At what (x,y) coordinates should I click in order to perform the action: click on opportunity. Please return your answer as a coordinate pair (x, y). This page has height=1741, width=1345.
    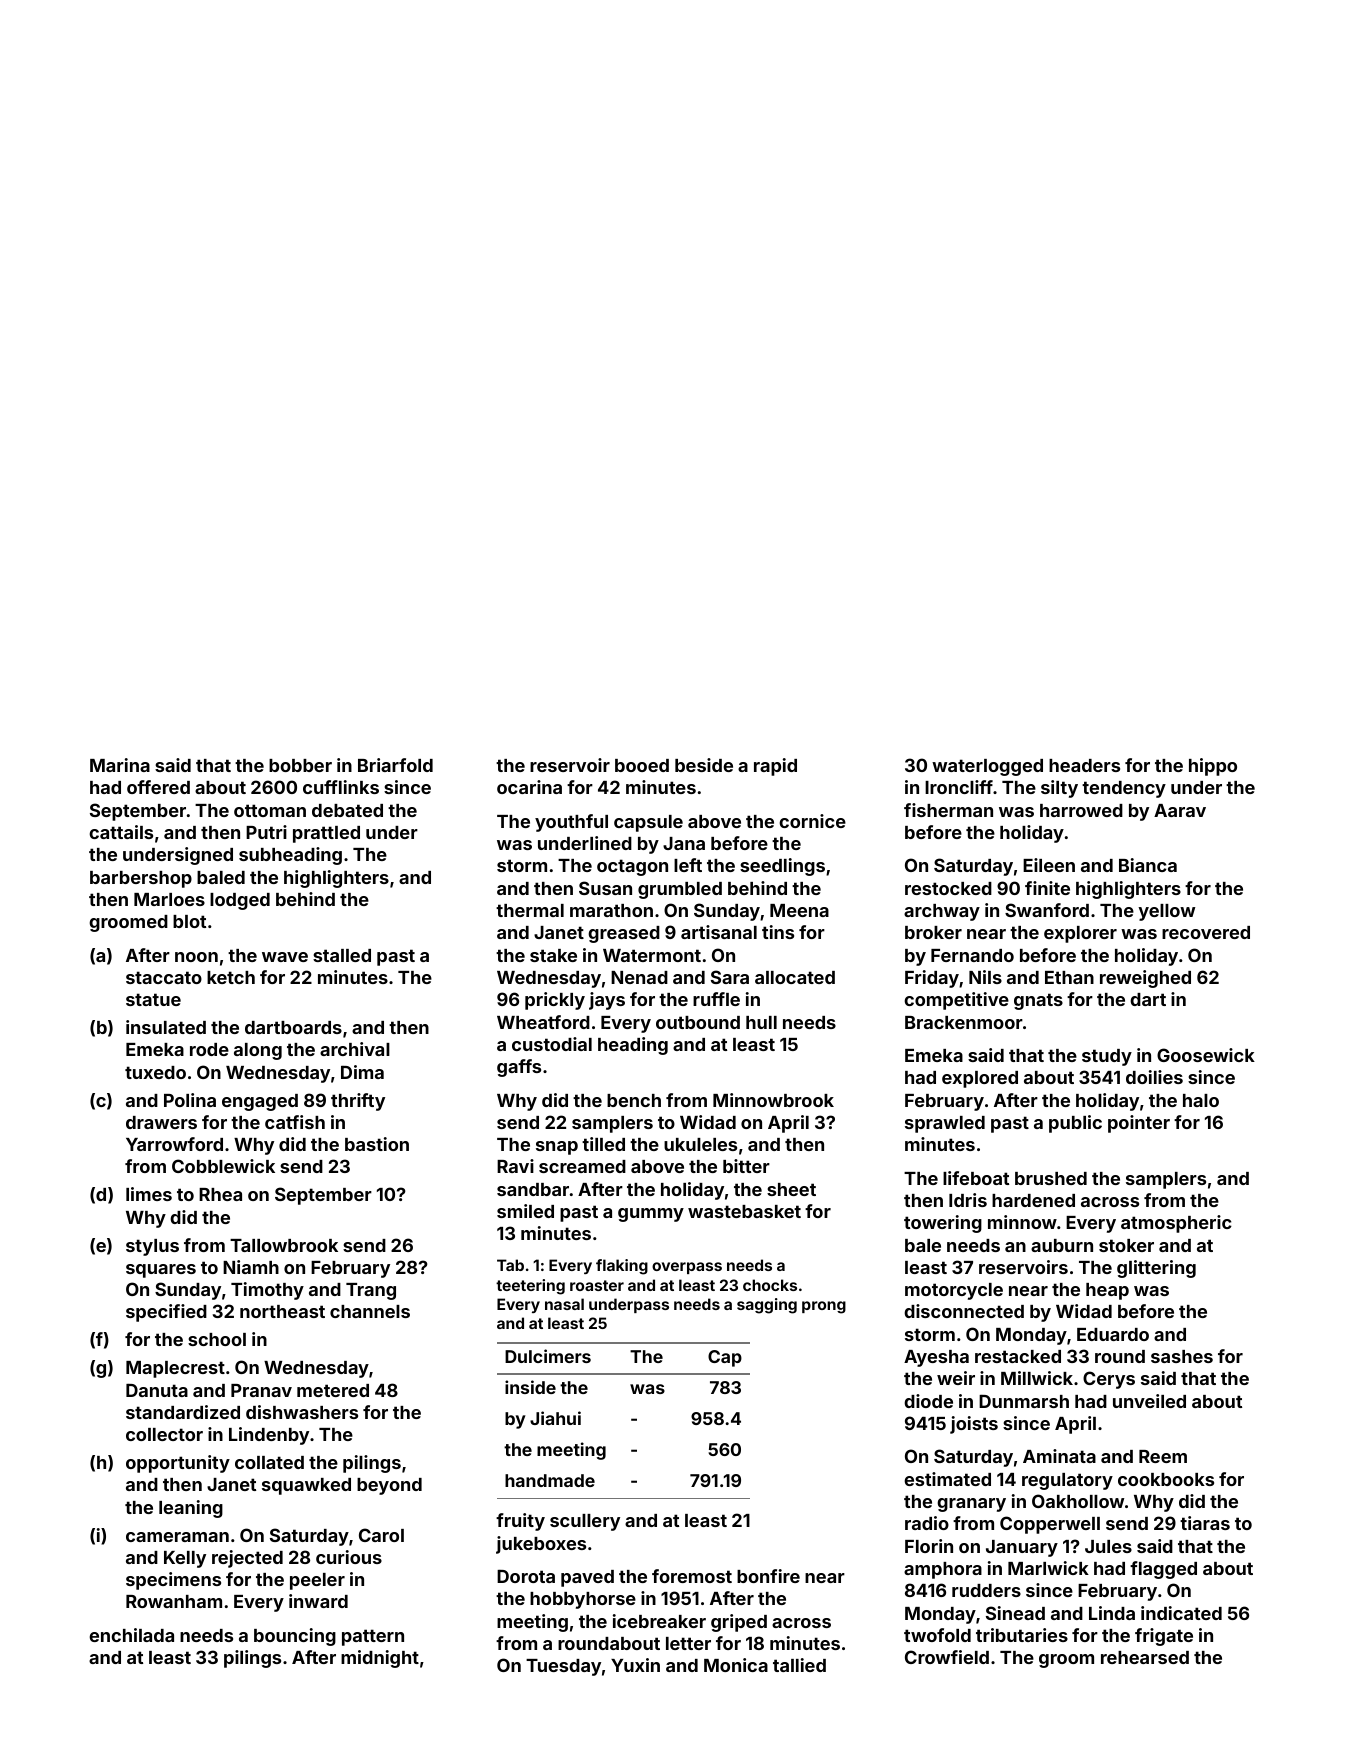
    Looking at the image, I should click on (178, 1464).
